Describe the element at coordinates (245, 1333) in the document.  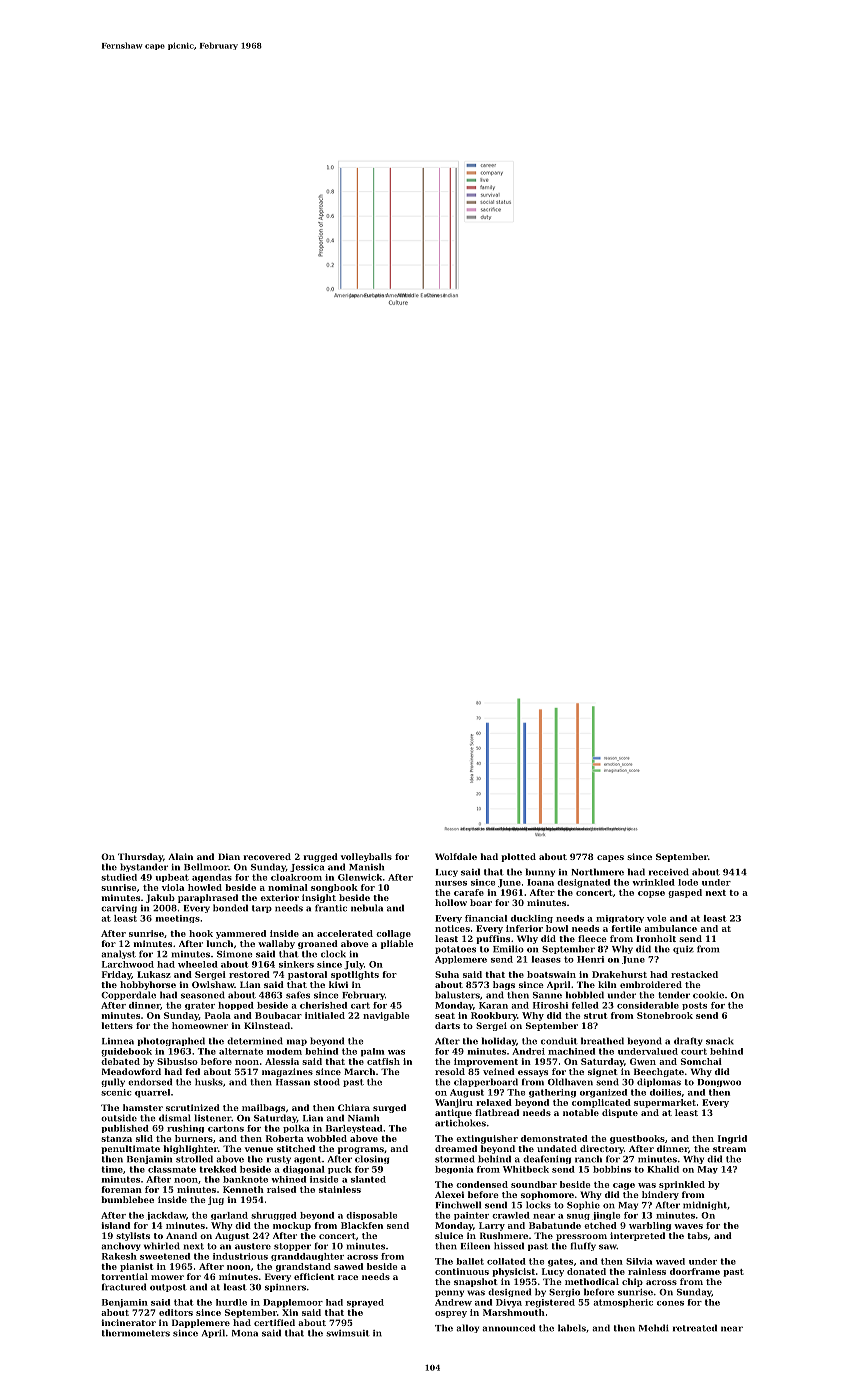
I see `Mona` at that location.
